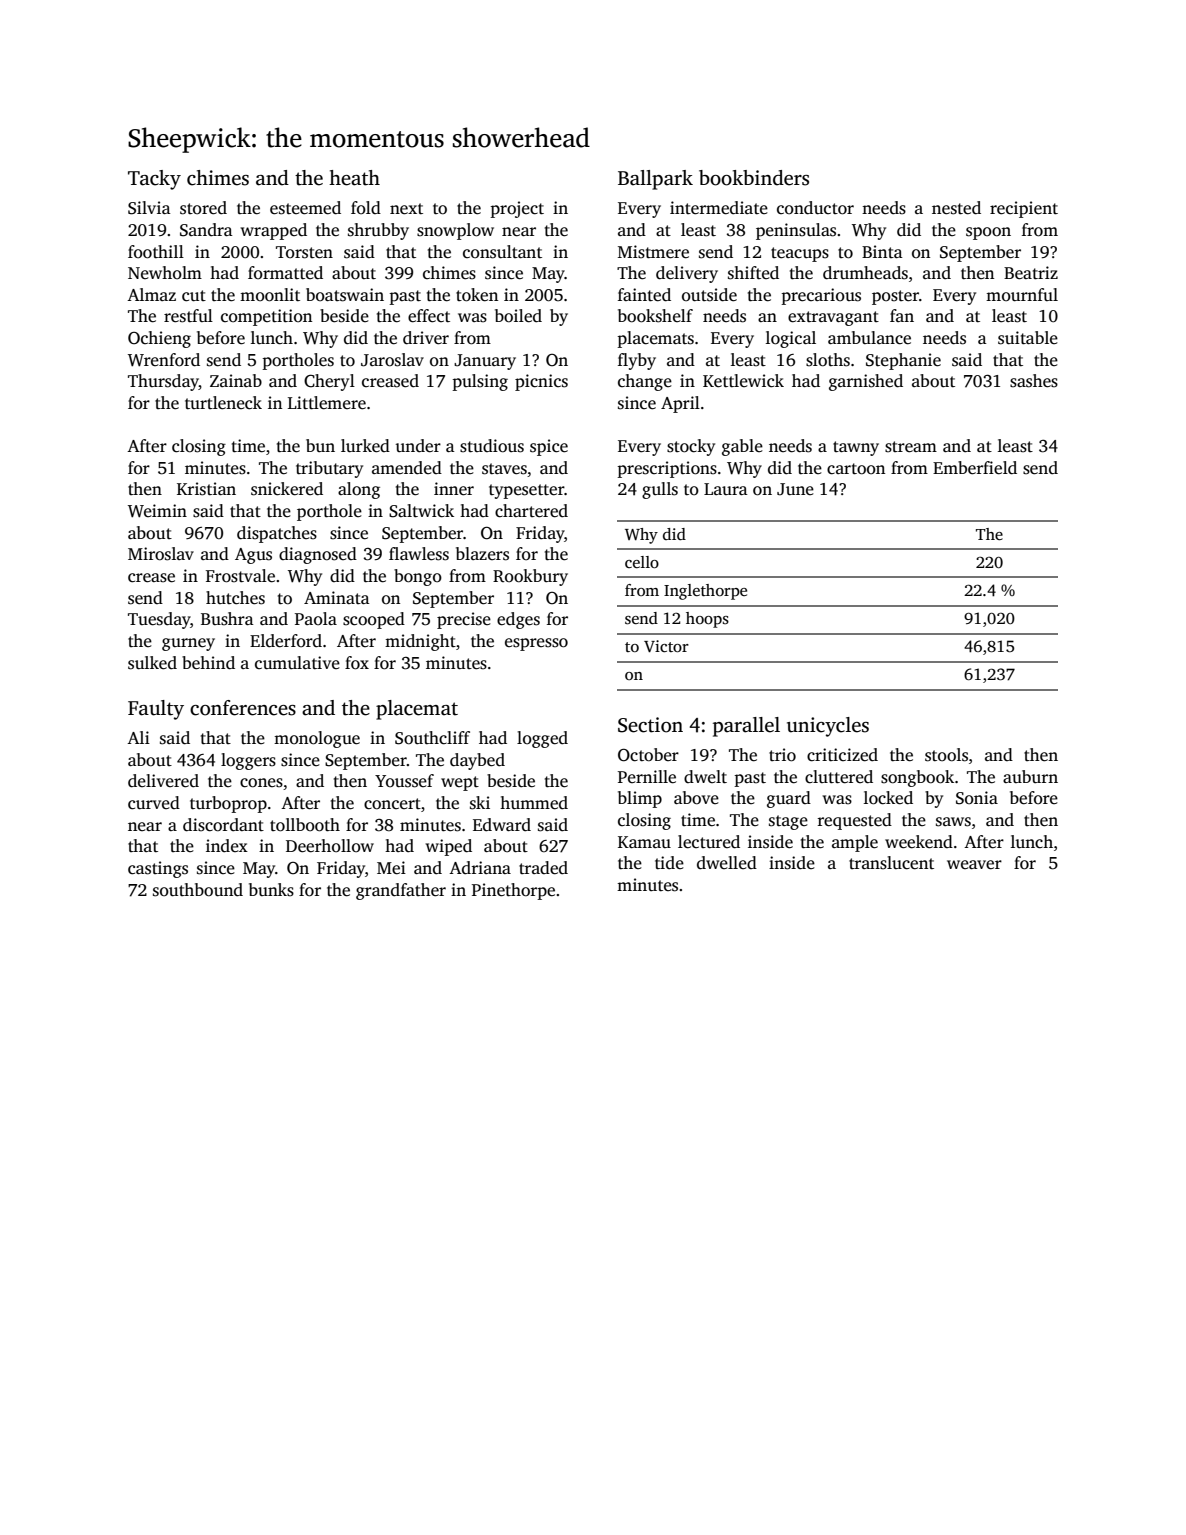  Describe the element at coordinates (198, 890) in the screenshot. I see `southbound` at that location.
